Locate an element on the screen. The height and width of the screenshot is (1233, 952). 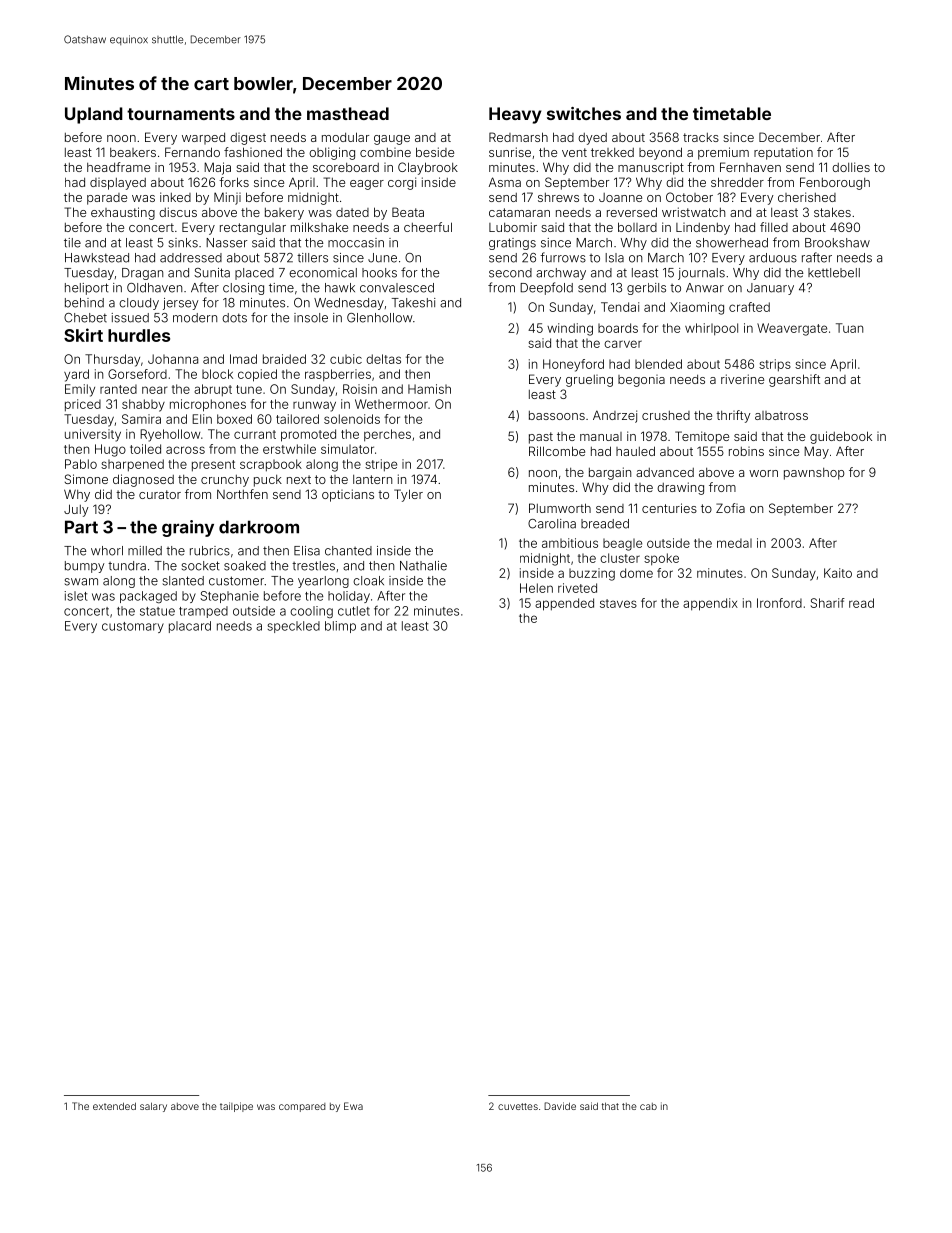
extended is located at coordinates (114, 1106).
